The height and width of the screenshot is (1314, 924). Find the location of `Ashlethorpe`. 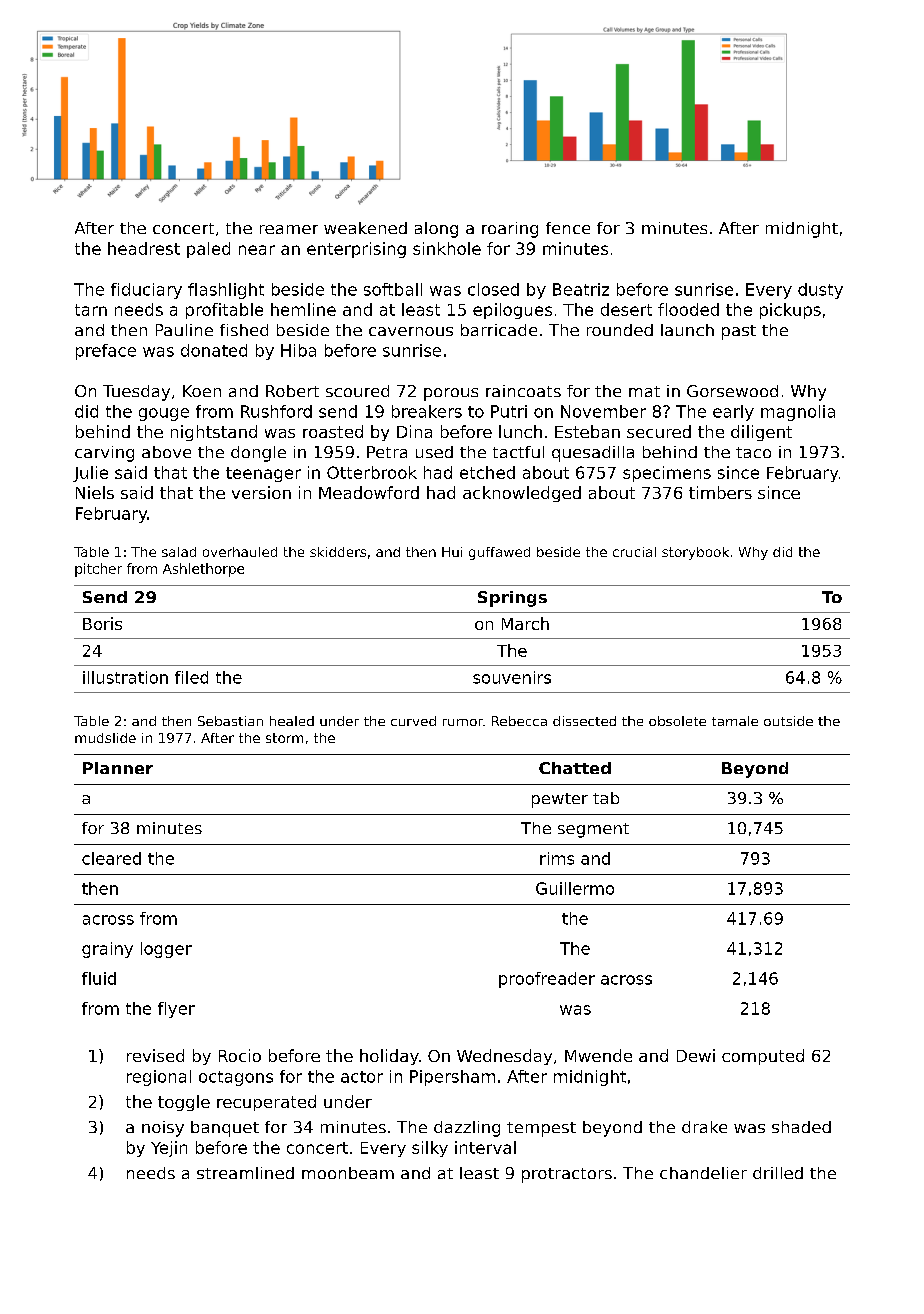

Ashlethorpe is located at coordinates (203, 570).
